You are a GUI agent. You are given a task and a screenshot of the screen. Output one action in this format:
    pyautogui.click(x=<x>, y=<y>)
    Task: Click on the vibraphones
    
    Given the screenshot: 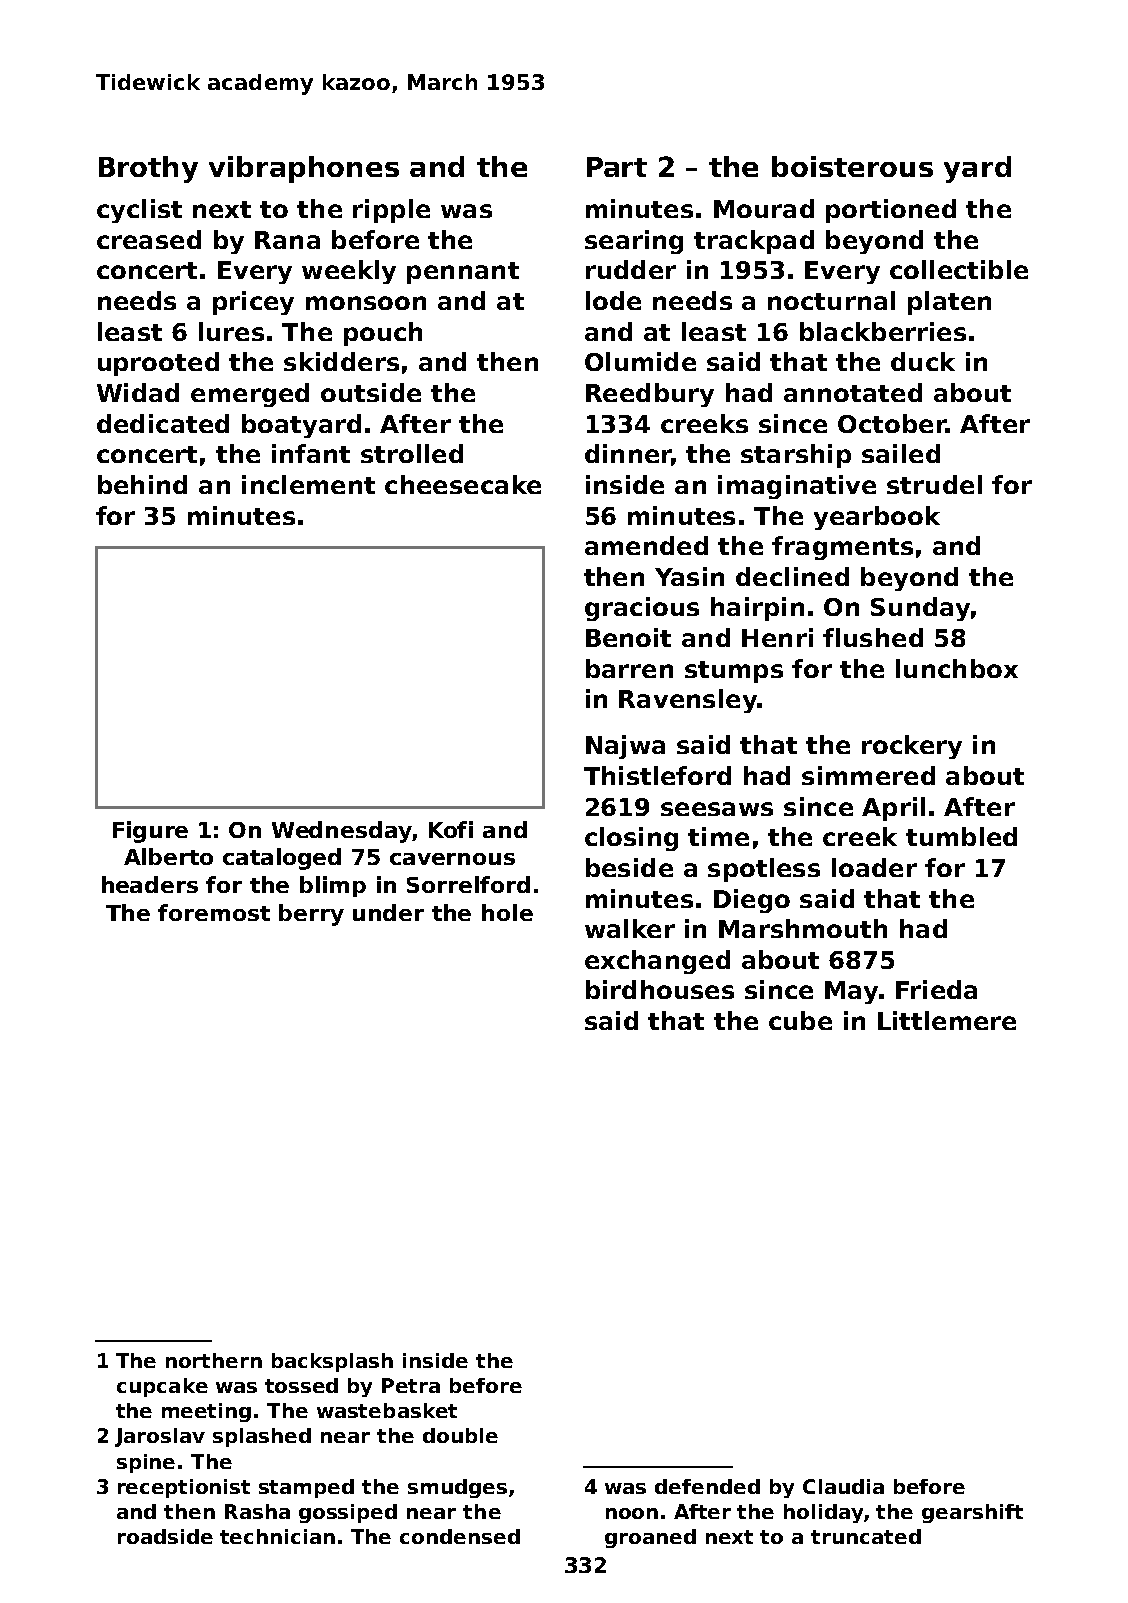 What is the action you would take?
    pyautogui.click(x=304, y=169)
